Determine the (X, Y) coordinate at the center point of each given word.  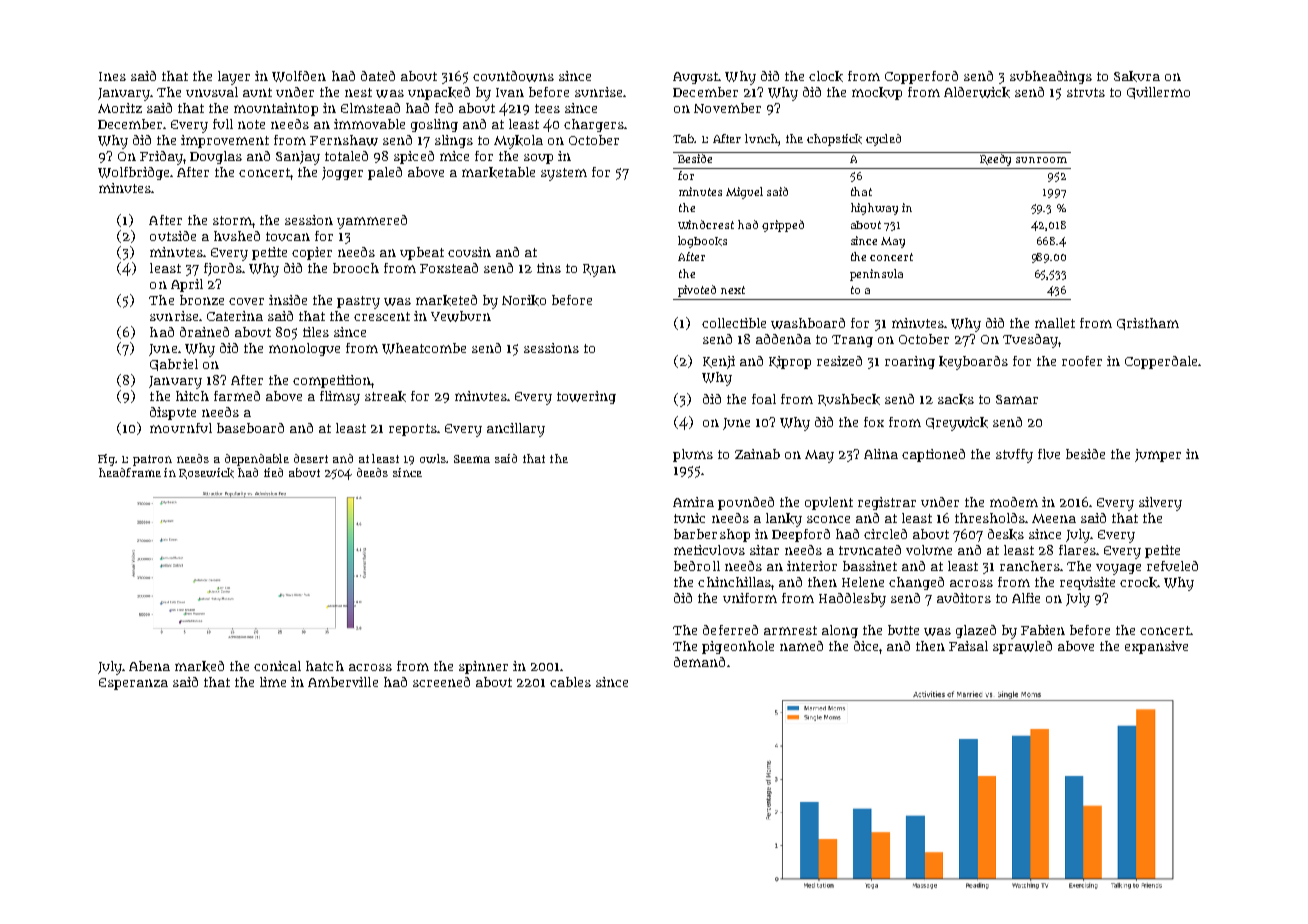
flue (1049, 454)
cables (570, 682)
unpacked (439, 93)
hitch (192, 396)
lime (273, 682)
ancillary (516, 430)
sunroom (1041, 160)
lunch (761, 138)
